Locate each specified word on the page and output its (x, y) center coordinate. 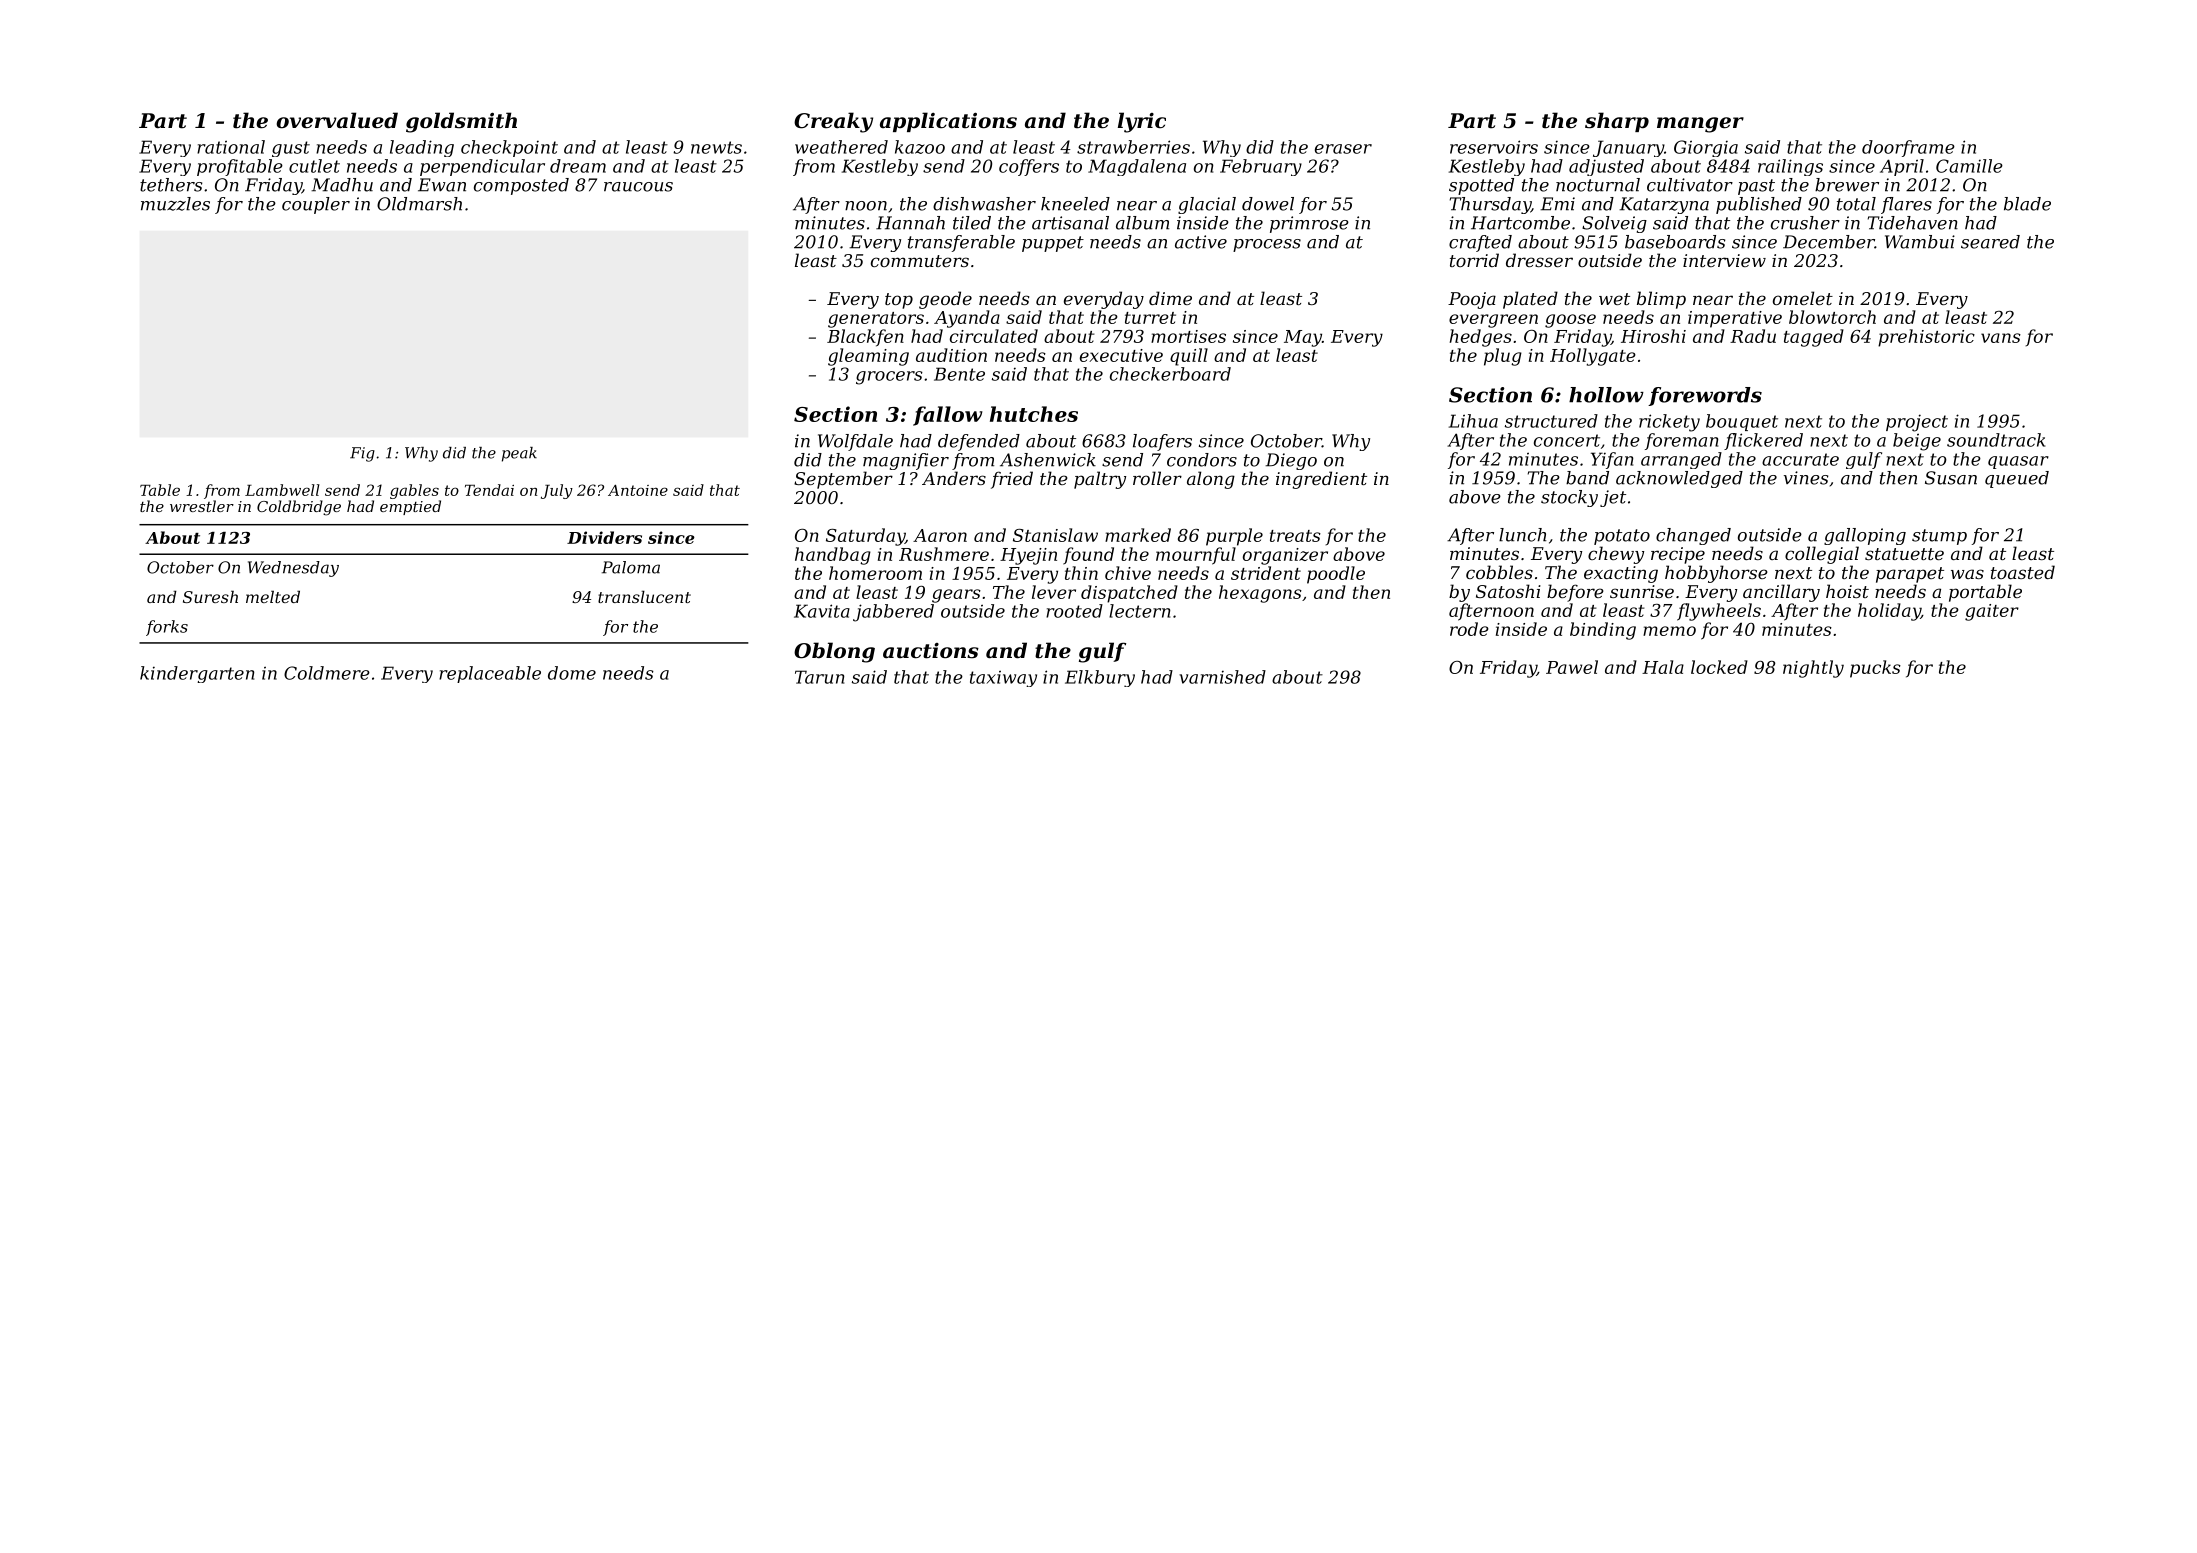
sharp (1617, 122)
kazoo (920, 147)
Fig (362, 454)
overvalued (337, 120)
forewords (1705, 396)
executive (1121, 355)
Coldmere (327, 673)
